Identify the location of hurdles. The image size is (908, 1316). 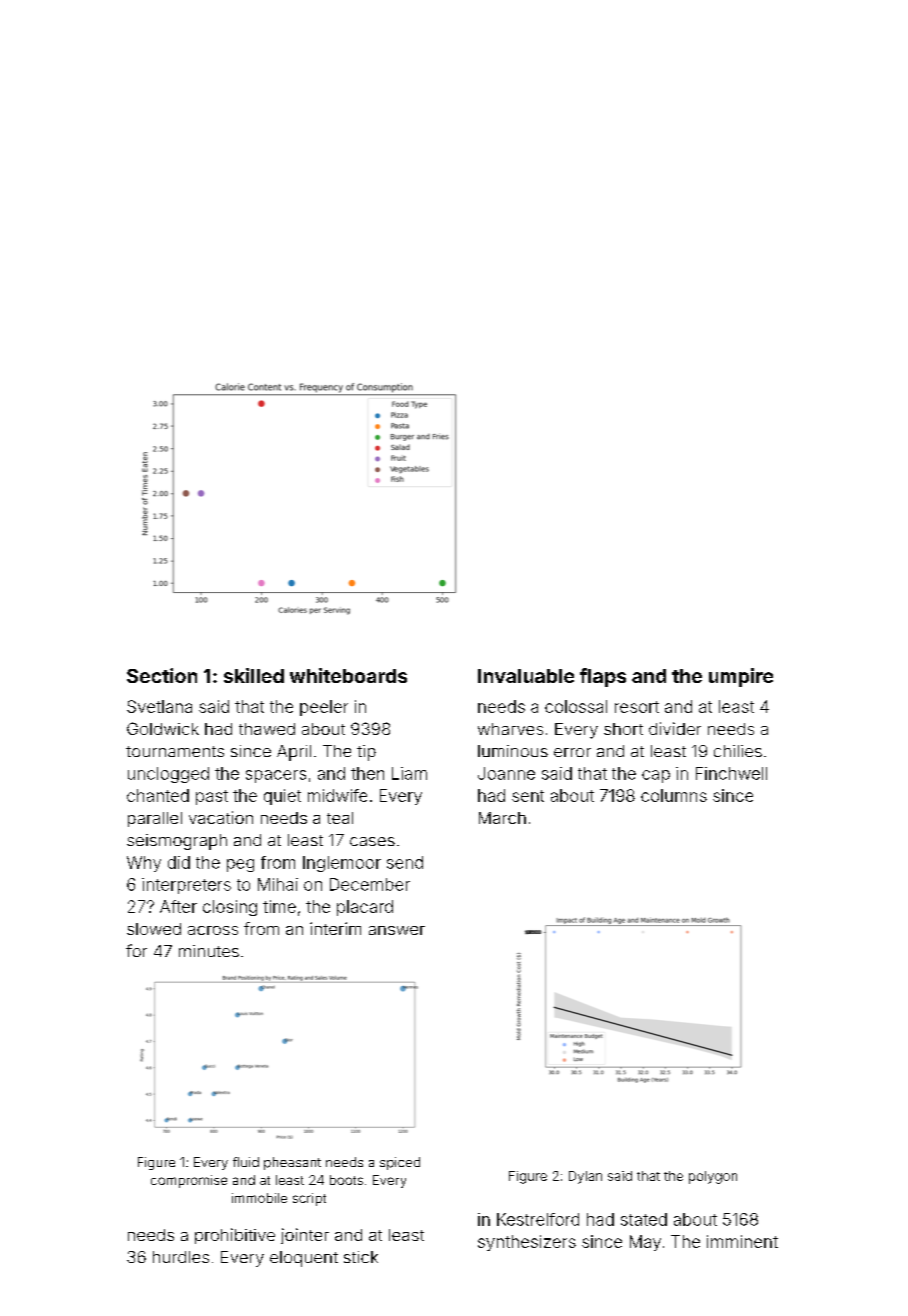
(181, 1257).
